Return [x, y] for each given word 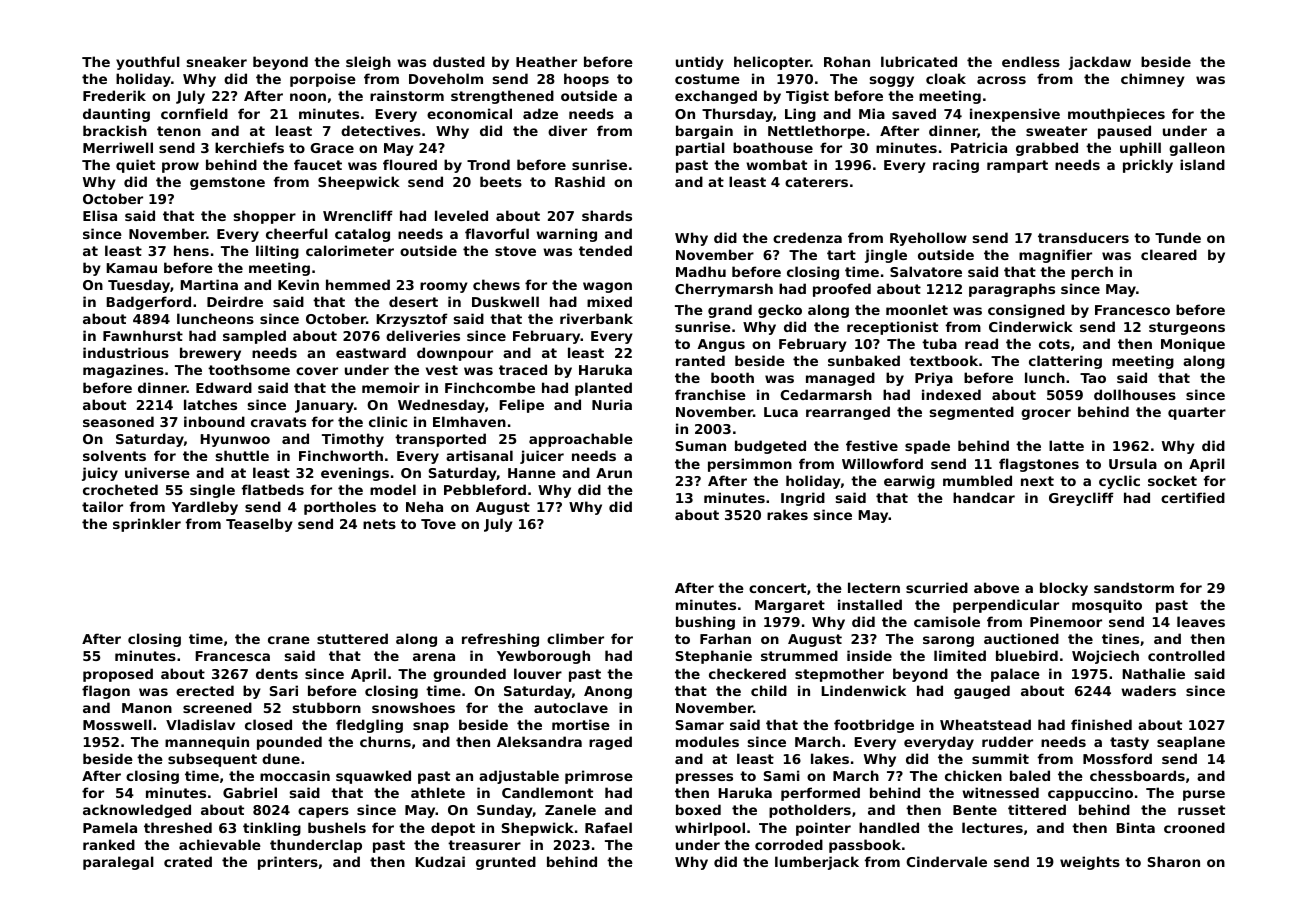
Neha [424, 506]
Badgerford [148, 303]
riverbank [596, 318]
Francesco [1132, 310]
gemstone [227, 183]
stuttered [352, 638]
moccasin [295, 775]
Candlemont [547, 792]
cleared [1169, 254]
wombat [776, 164]
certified [1193, 497]
